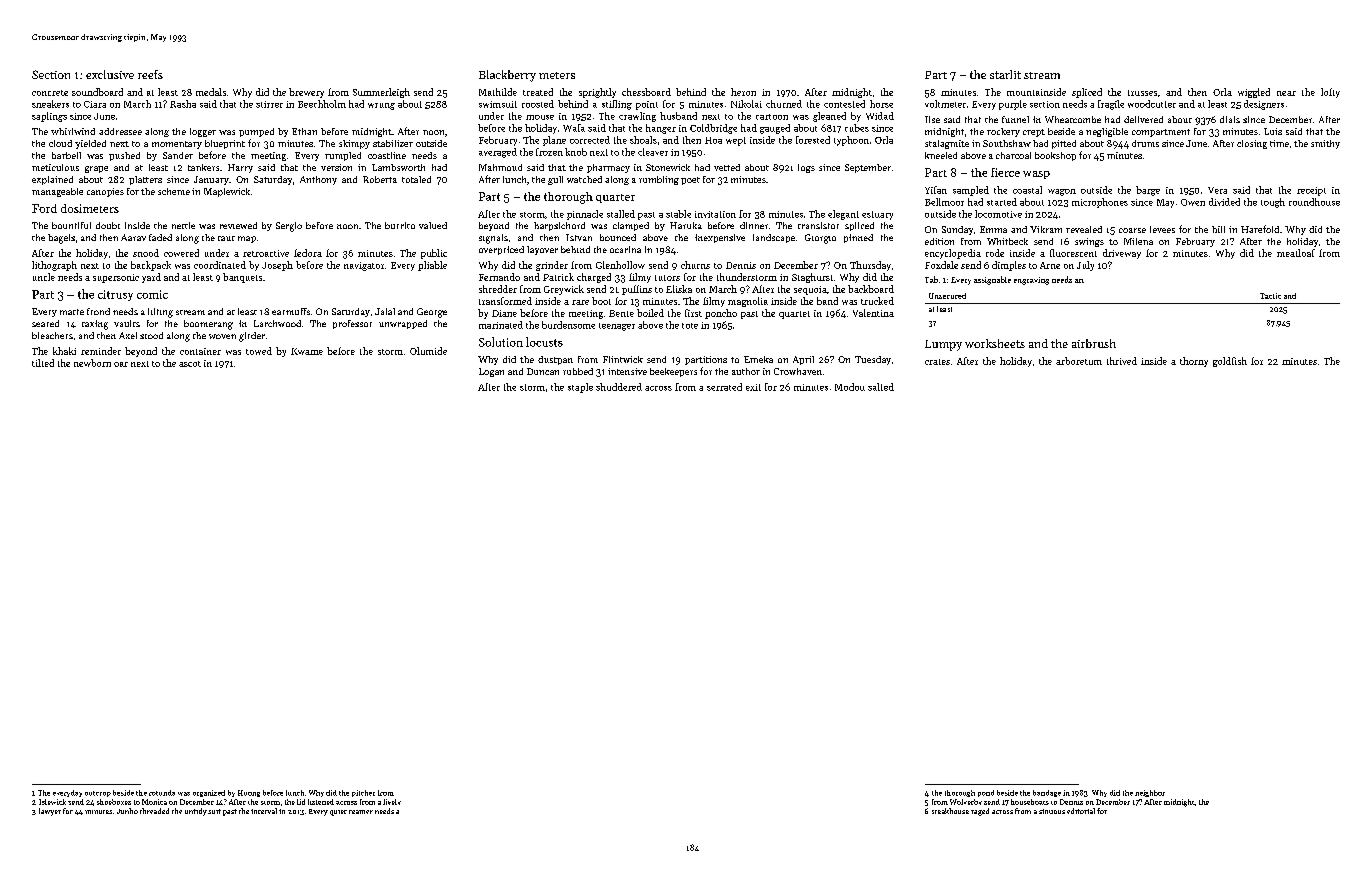 This screenshot has height=887, width=1372. I want to click on pond, so click(986, 793).
